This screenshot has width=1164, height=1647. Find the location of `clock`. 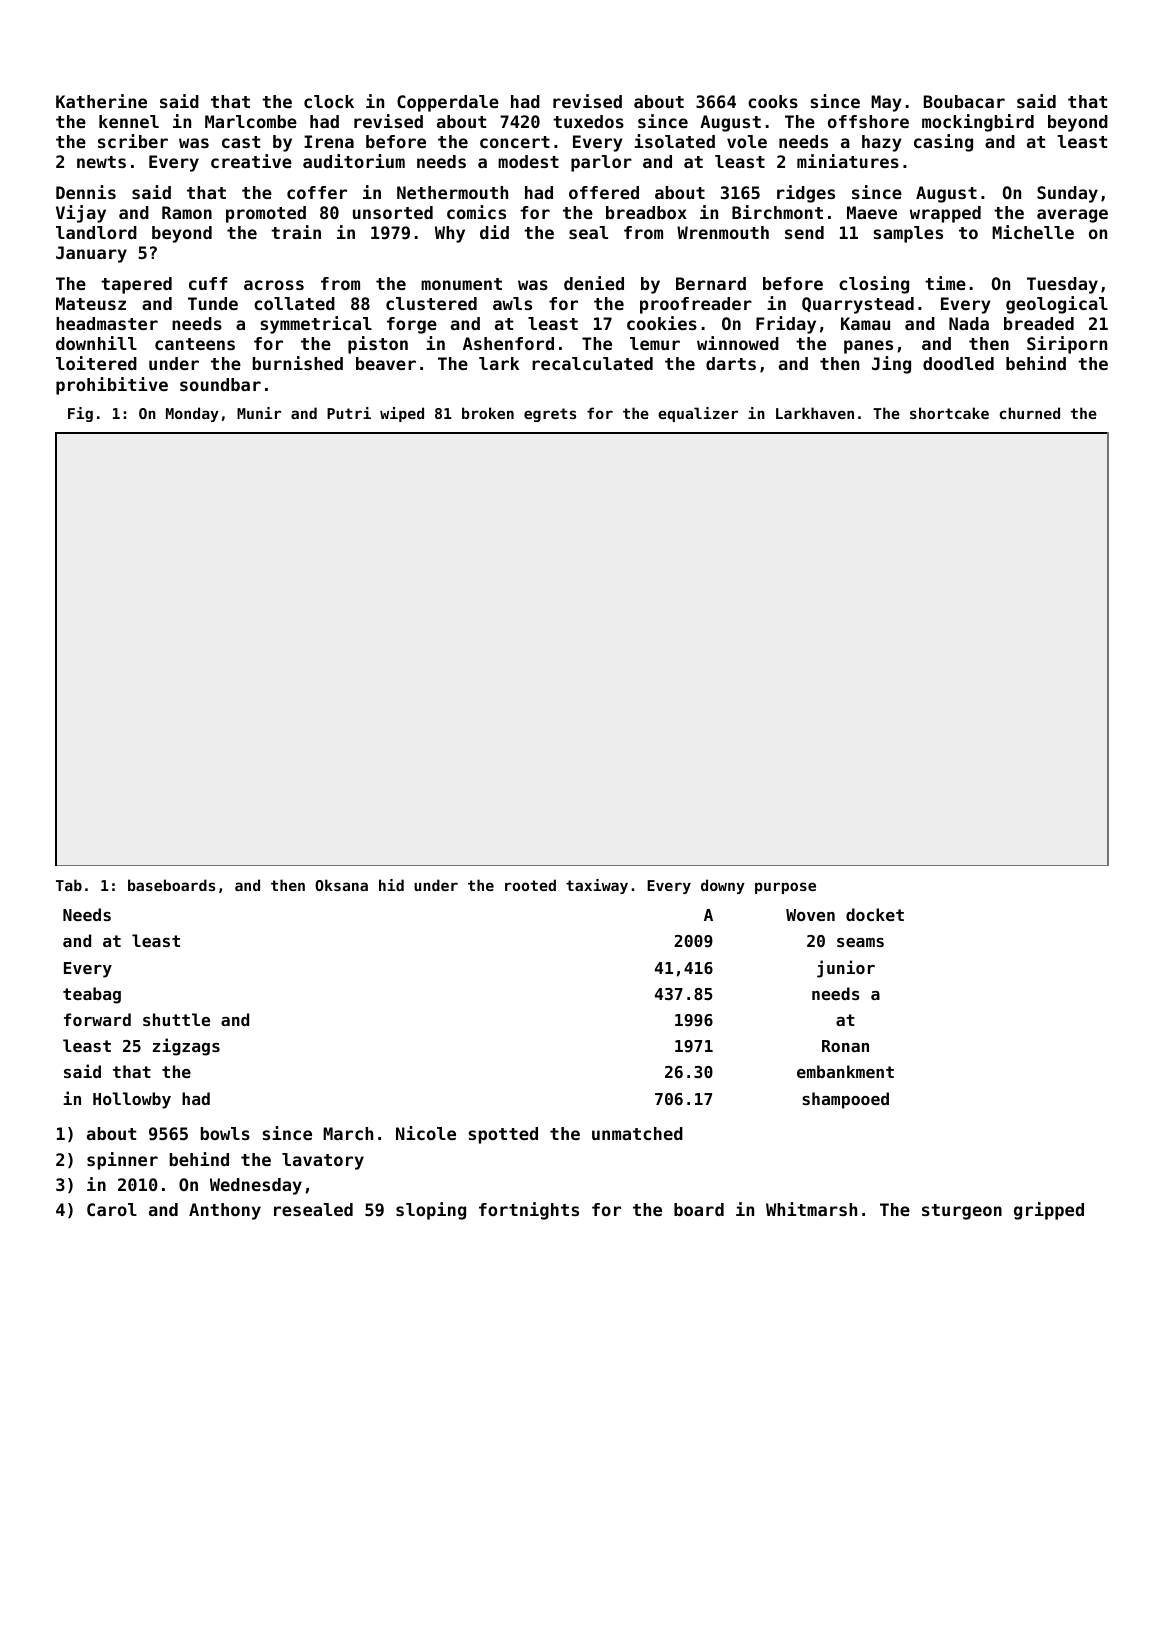

clock is located at coordinates (329, 101).
